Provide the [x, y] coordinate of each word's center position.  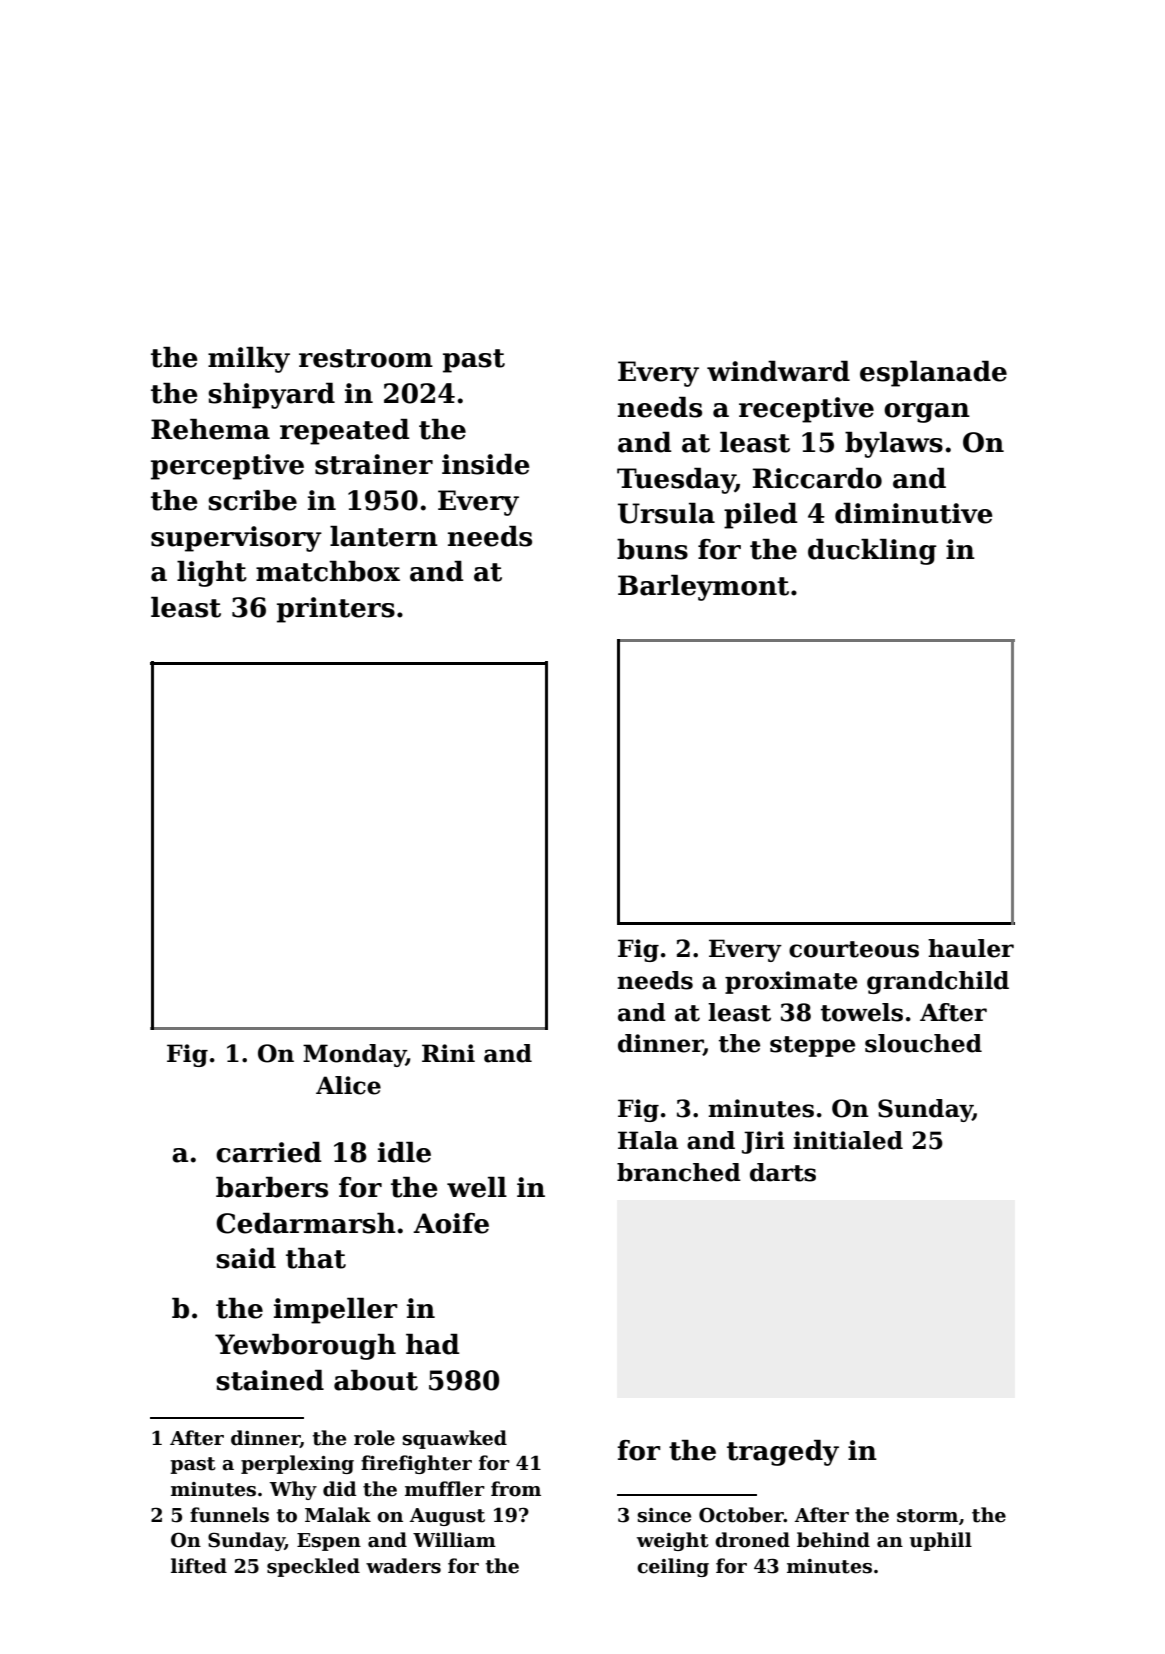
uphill [941, 1541]
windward [778, 371]
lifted [199, 1566]
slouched [923, 1043]
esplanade [933, 374]
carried [269, 1152]
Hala [648, 1140]
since [664, 1515]
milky [249, 360]
